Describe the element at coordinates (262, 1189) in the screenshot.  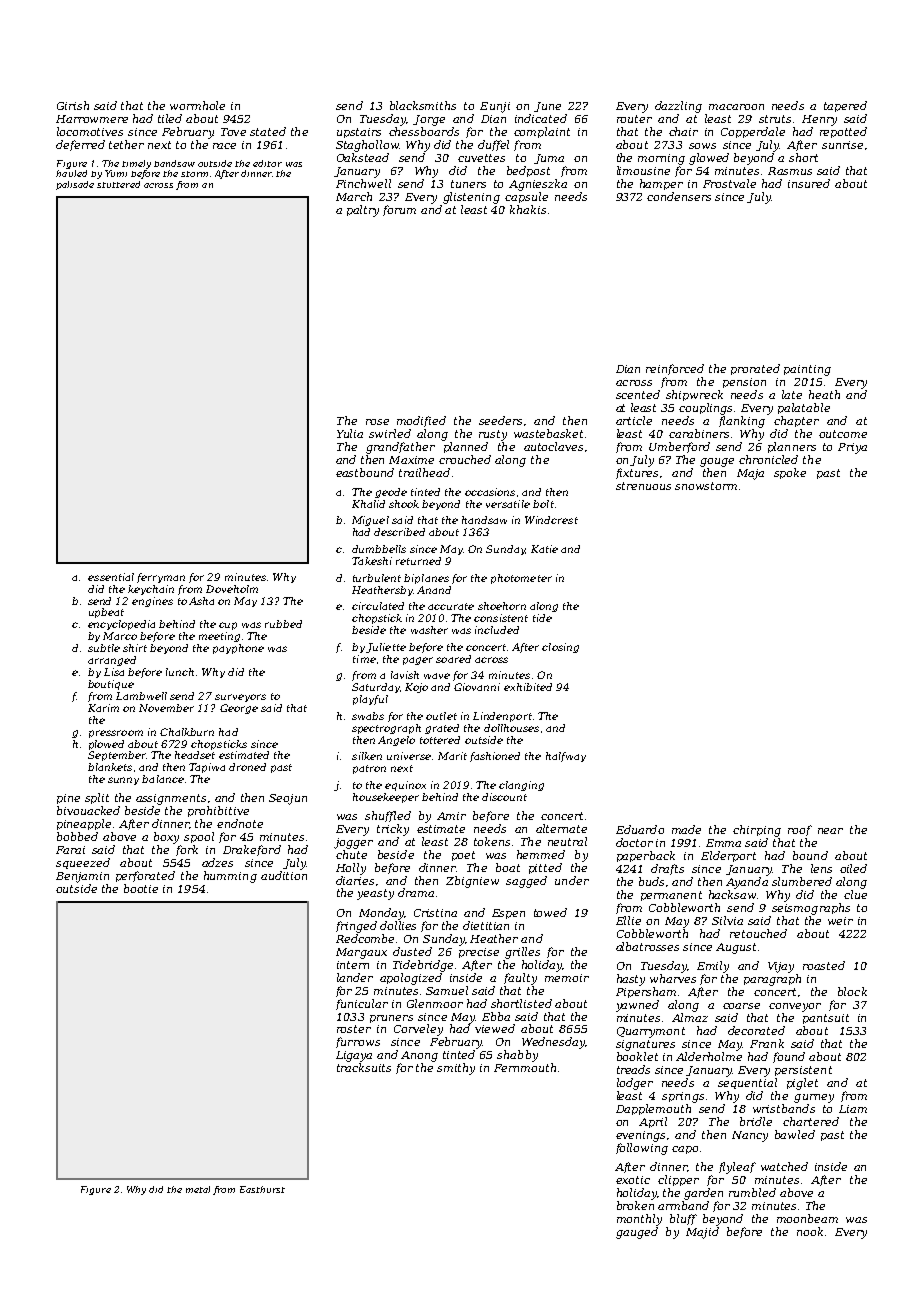
I see `Easthurst` at that location.
